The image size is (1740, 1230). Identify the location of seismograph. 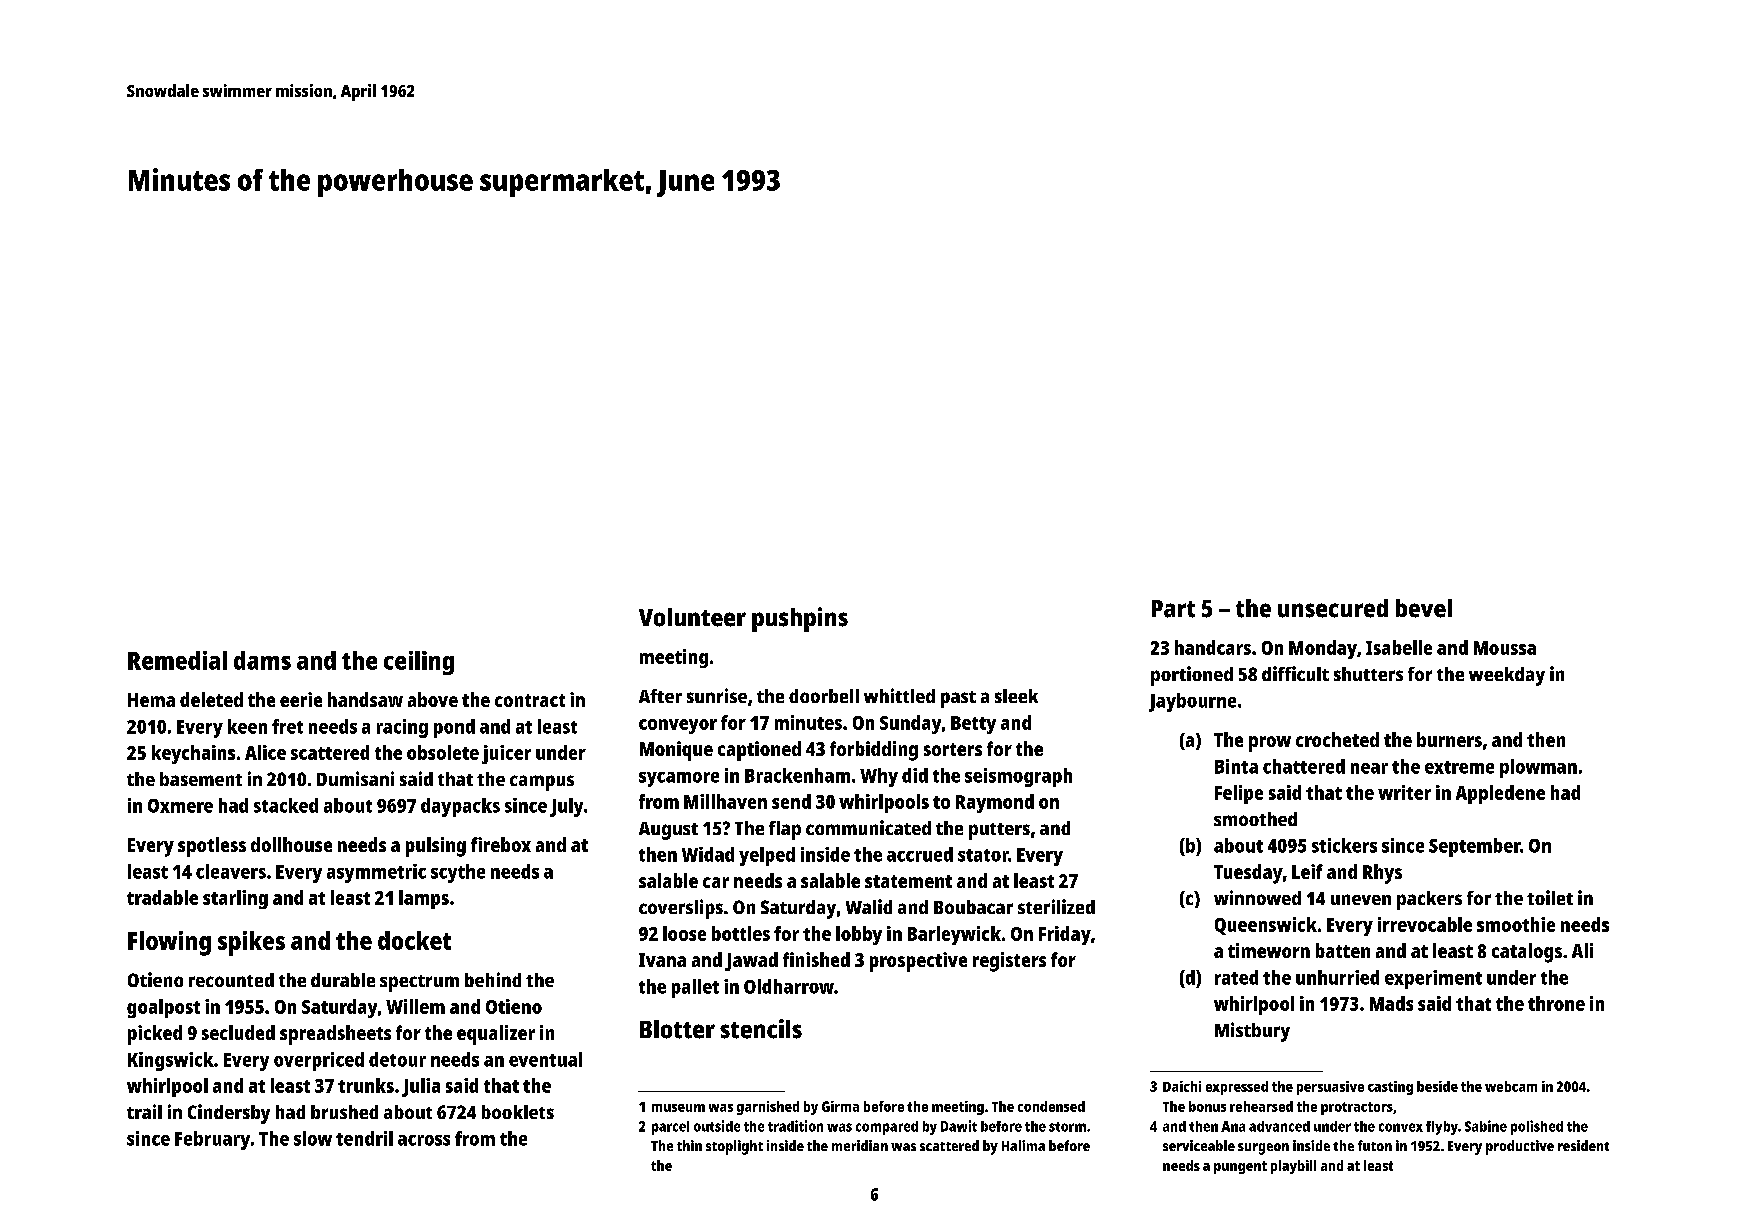
(1018, 777).
